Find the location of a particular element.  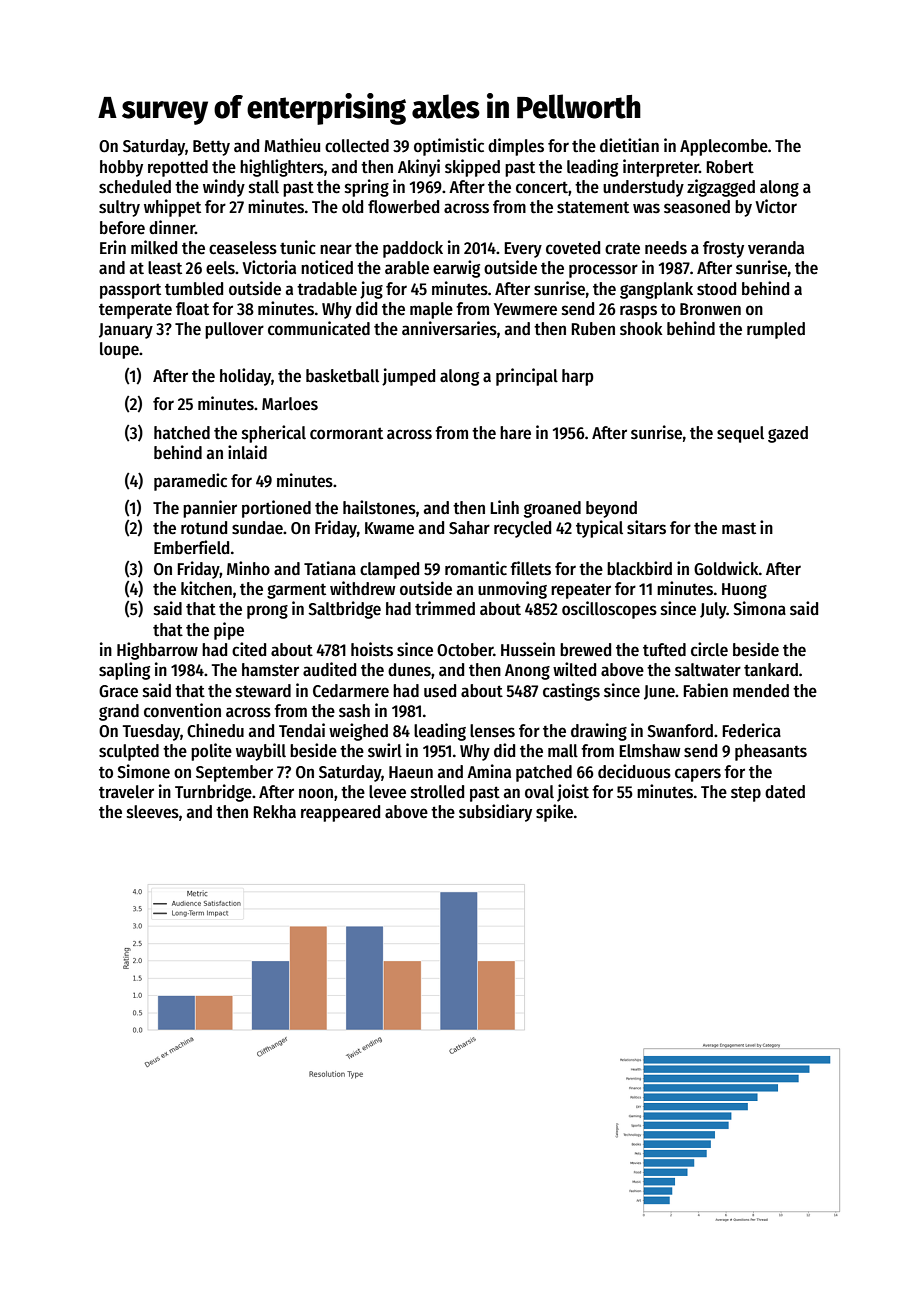

flowerbed is located at coordinates (403, 207).
